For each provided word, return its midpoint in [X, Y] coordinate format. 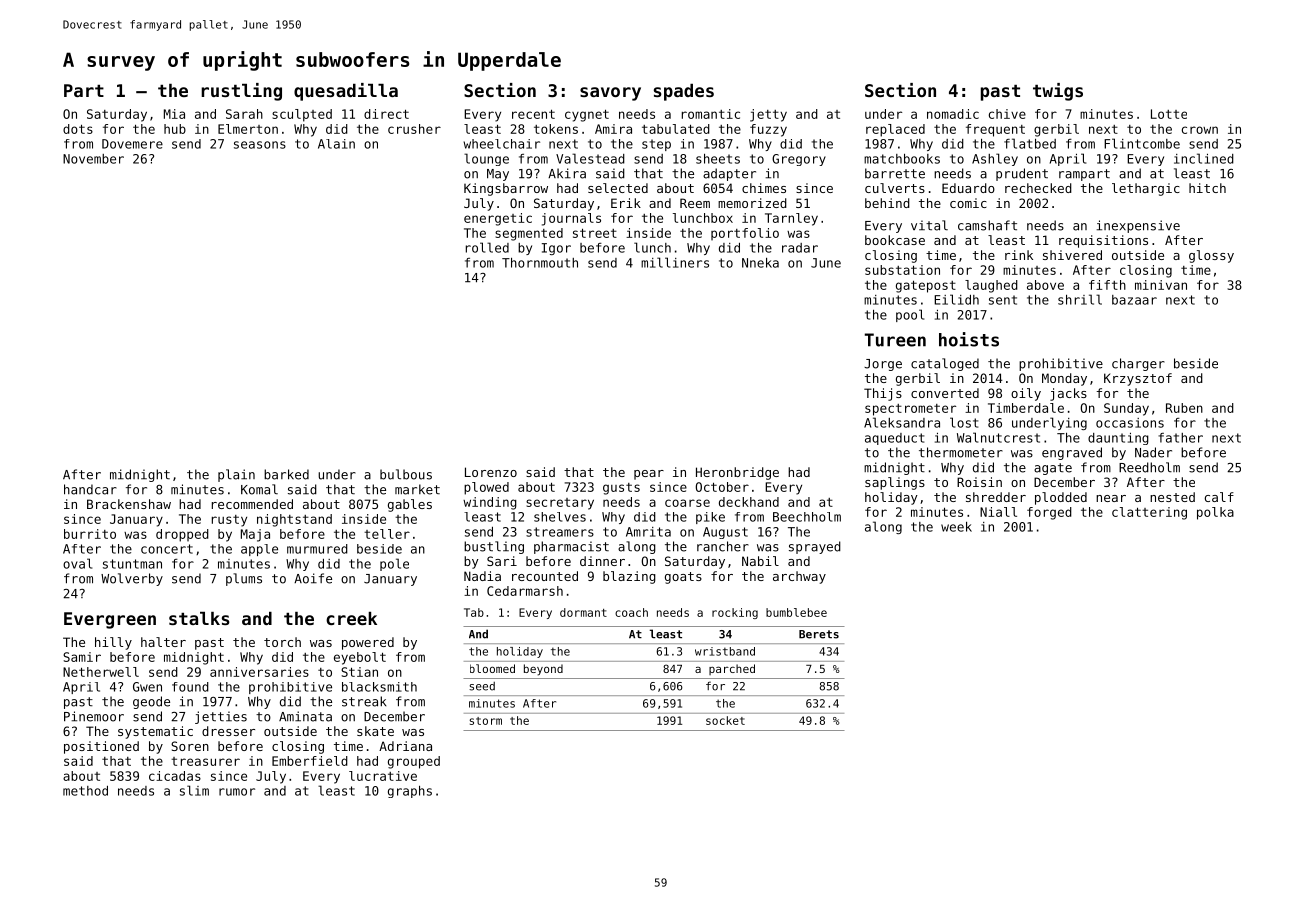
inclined [1204, 158]
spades [684, 92]
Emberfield [310, 761]
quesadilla [346, 92]
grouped [414, 762]
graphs [410, 792]
